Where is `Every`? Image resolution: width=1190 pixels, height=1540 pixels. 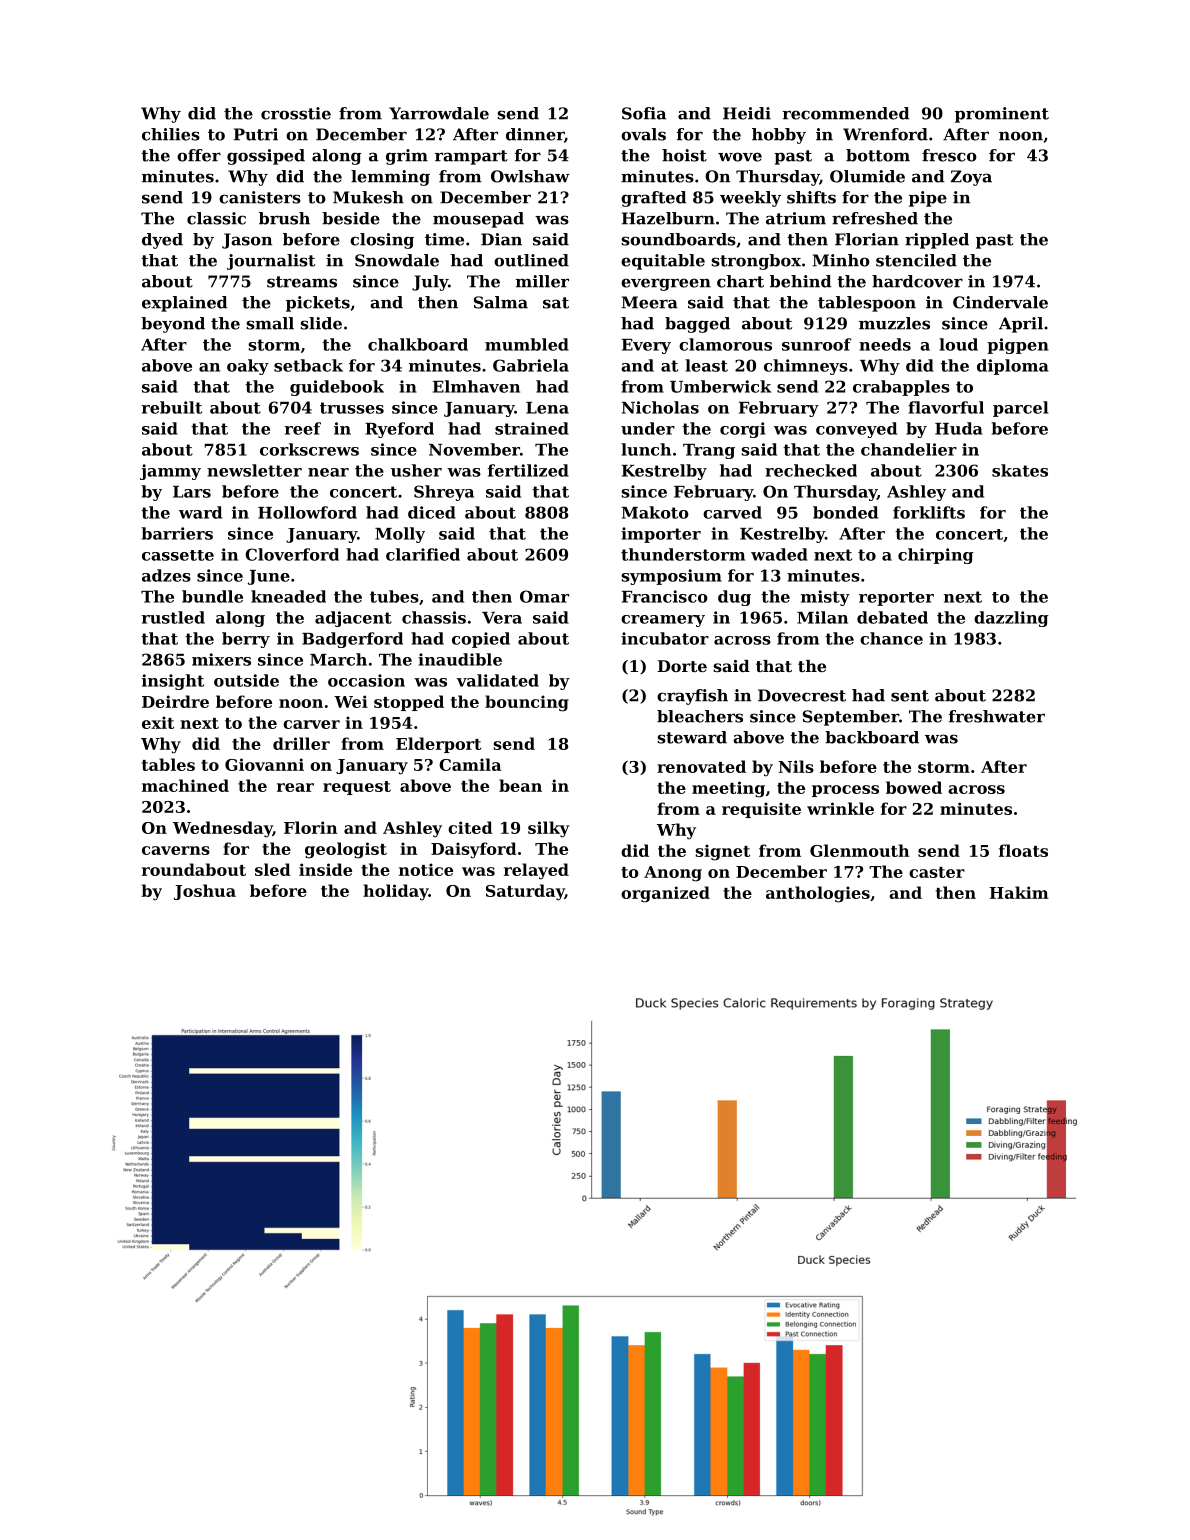
Every is located at coordinates (646, 346).
